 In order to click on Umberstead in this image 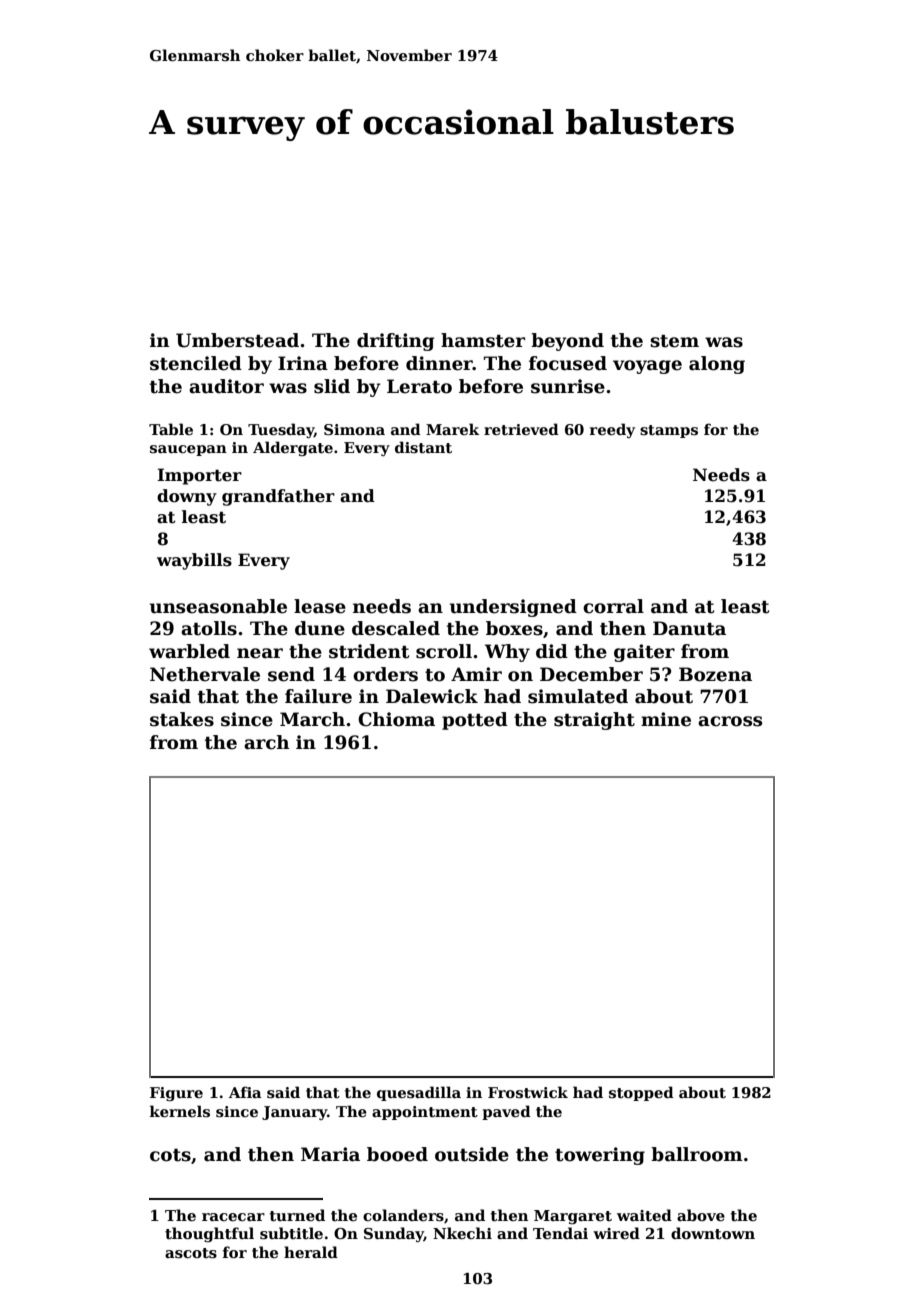, I will do `click(237, 340)`.
